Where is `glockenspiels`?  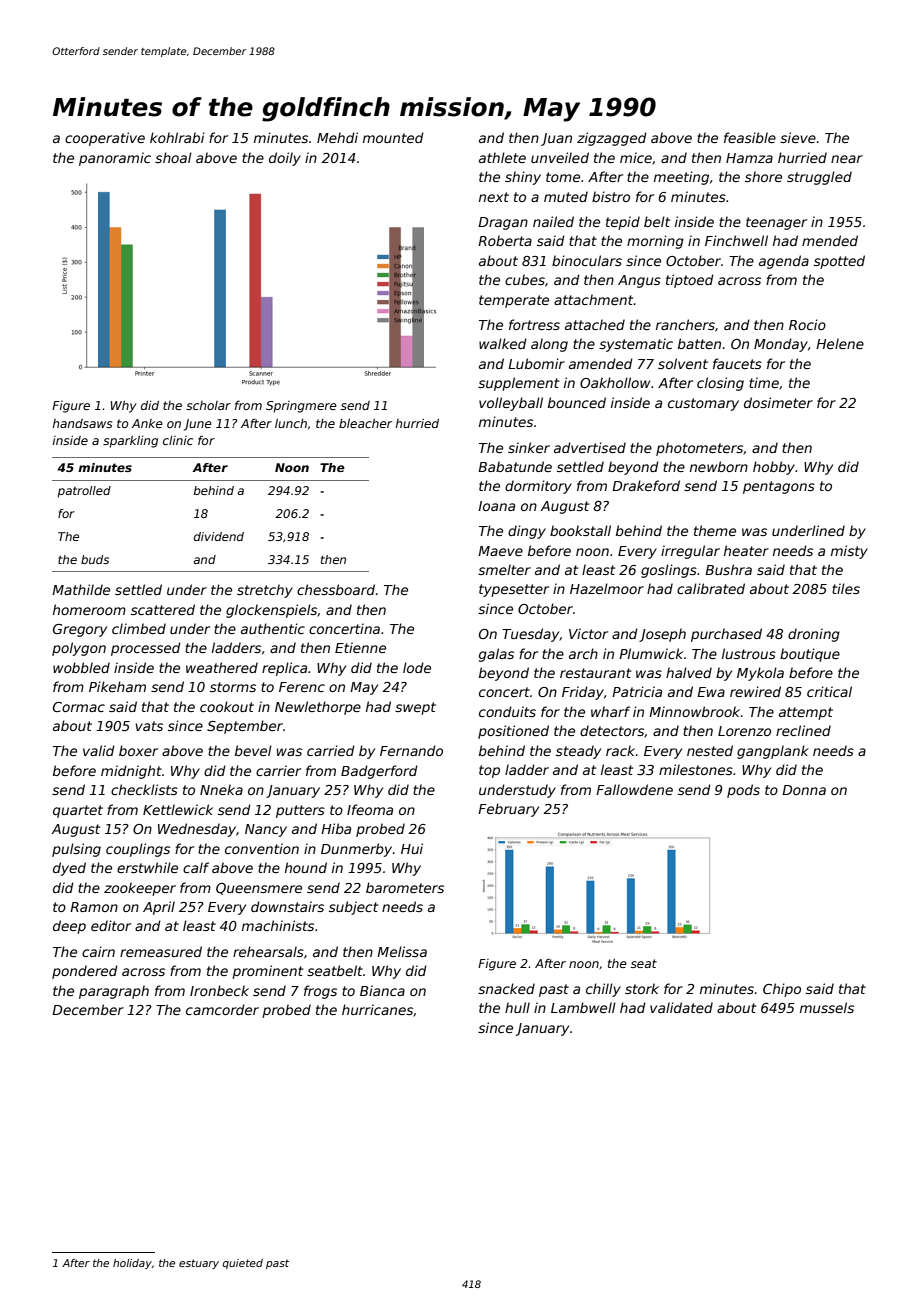
glockenspiels is located at coordinates (271, 611).
